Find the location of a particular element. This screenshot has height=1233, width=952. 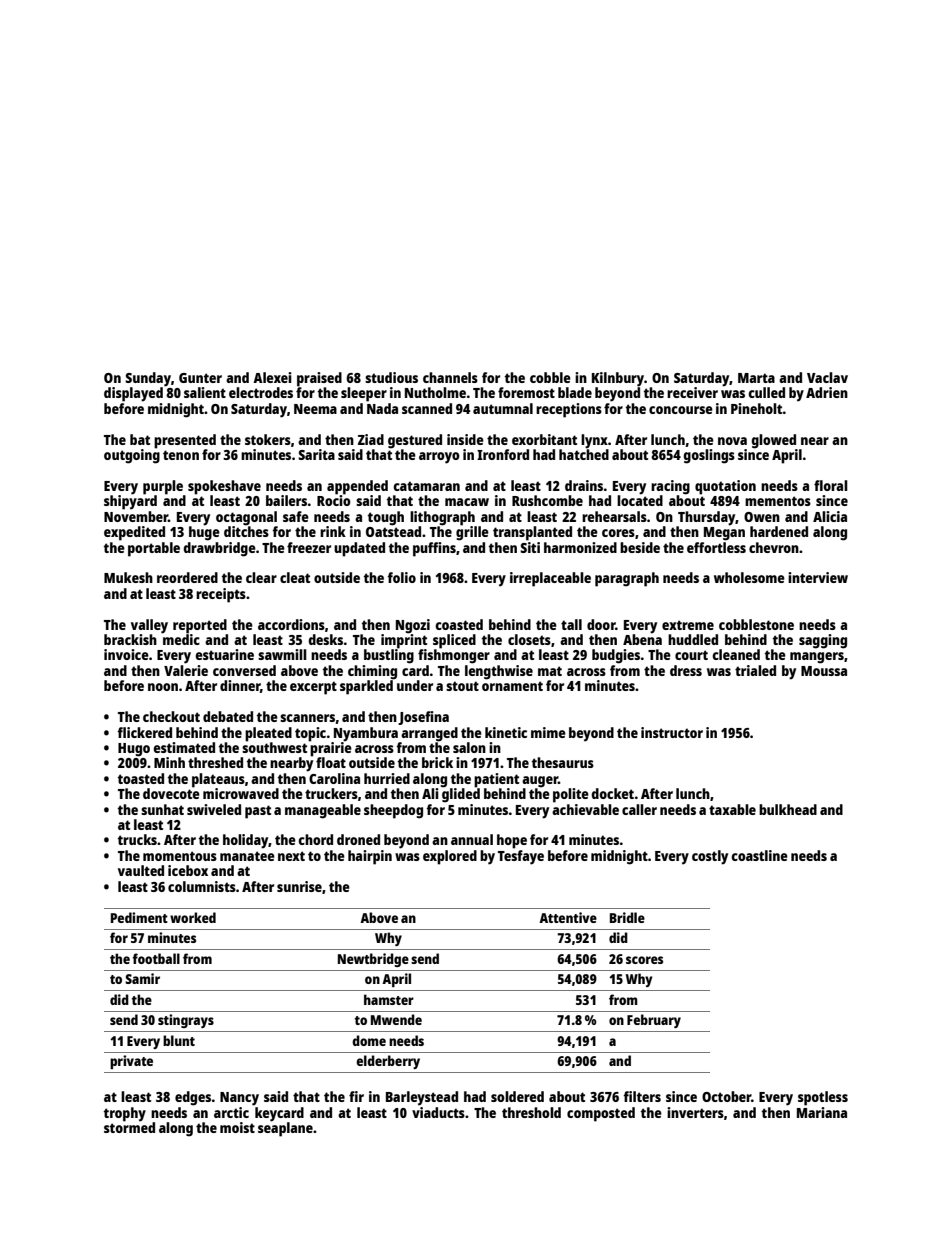

brackish is located at coordinates (130, 639).
